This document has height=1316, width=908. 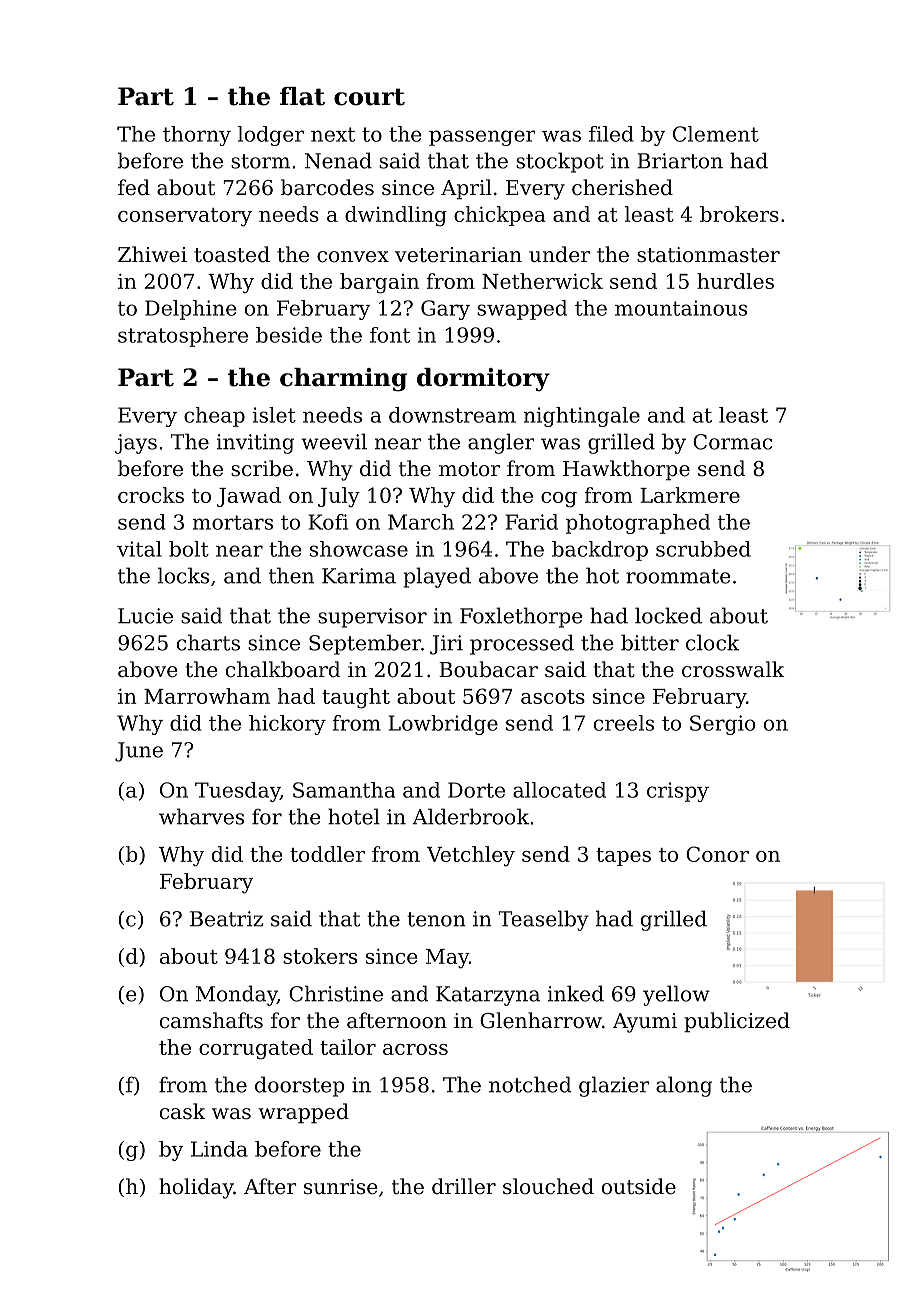 I want to click on tapes, so click(x=623, y=857).
